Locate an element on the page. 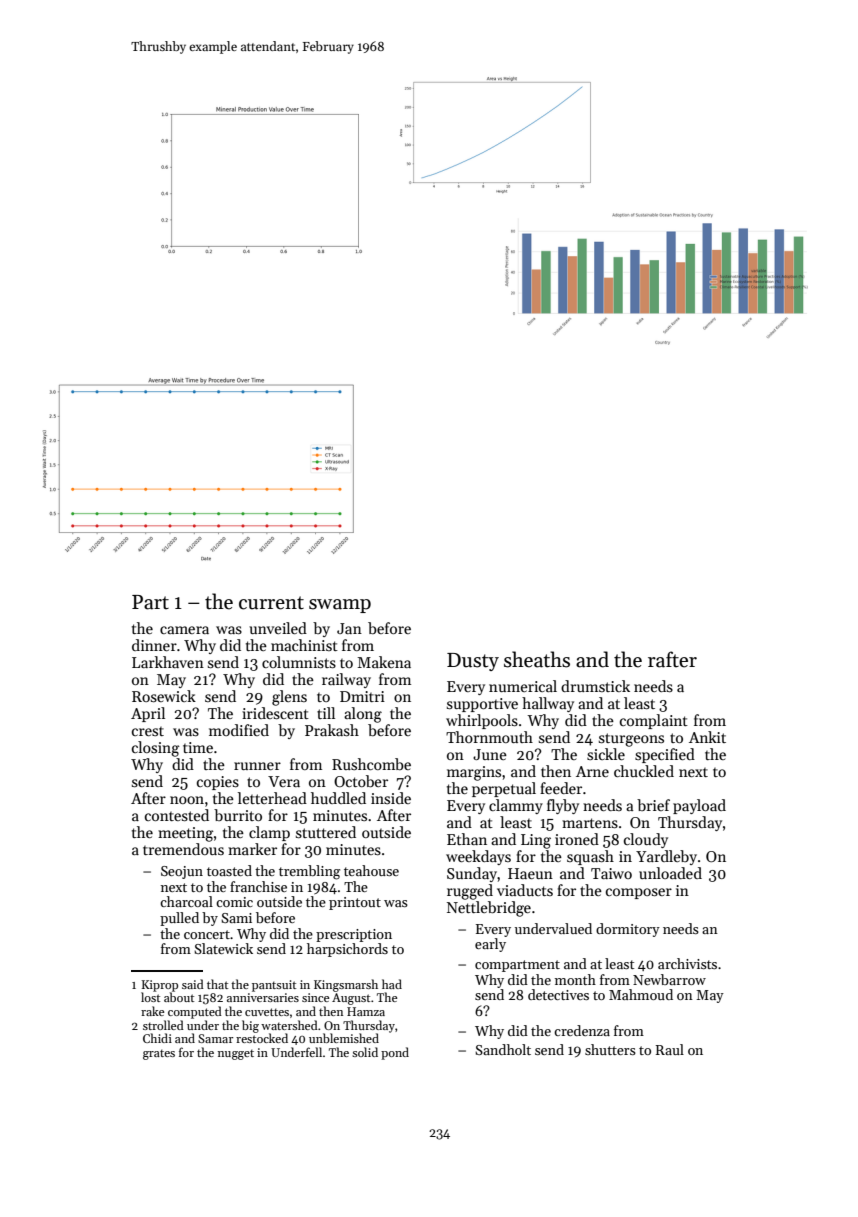 This image has width=858, height=1217. printout is located at coordinates (355, 903).
